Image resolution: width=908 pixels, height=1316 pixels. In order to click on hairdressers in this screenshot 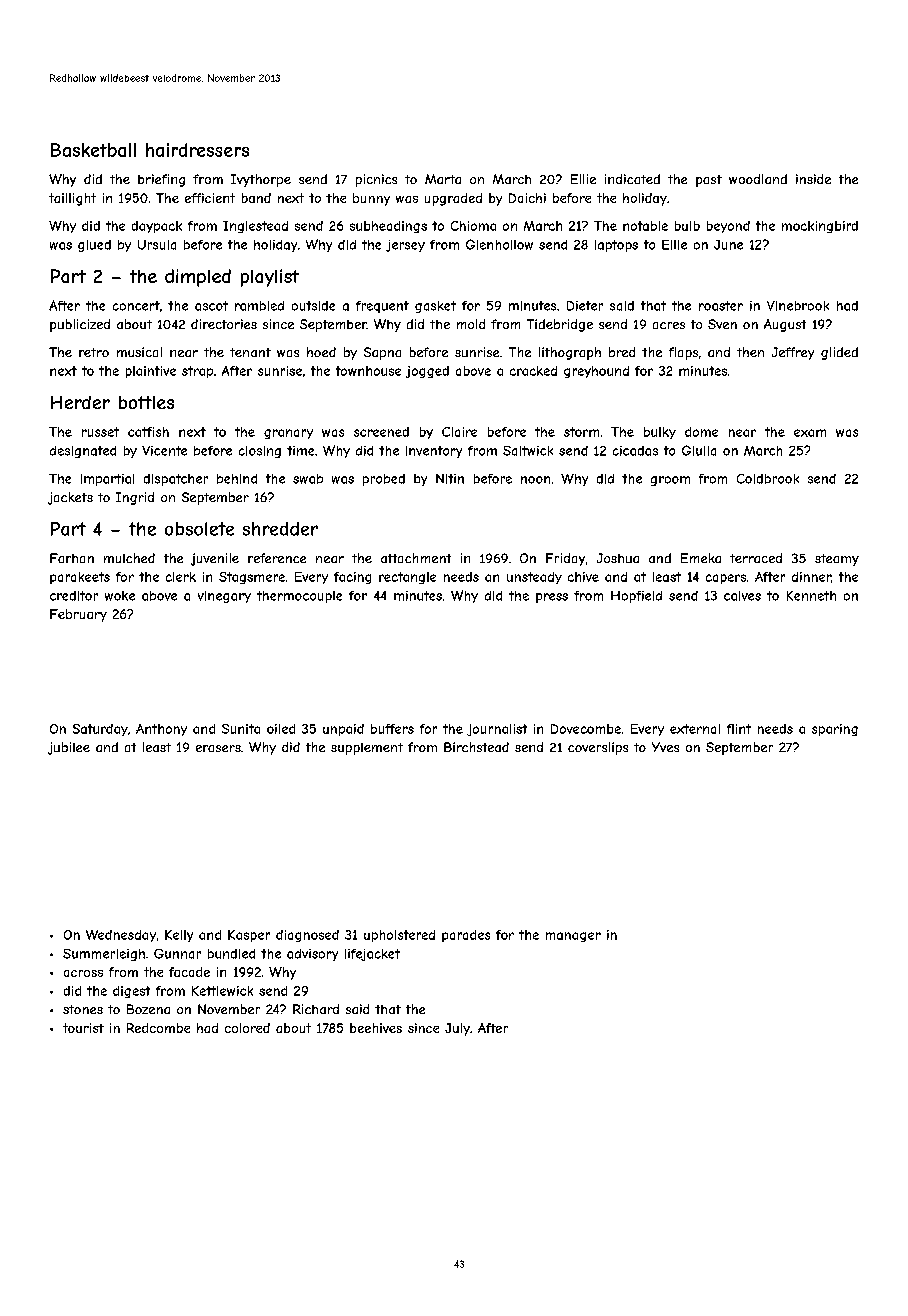, I will do `click(197, 150)`.
